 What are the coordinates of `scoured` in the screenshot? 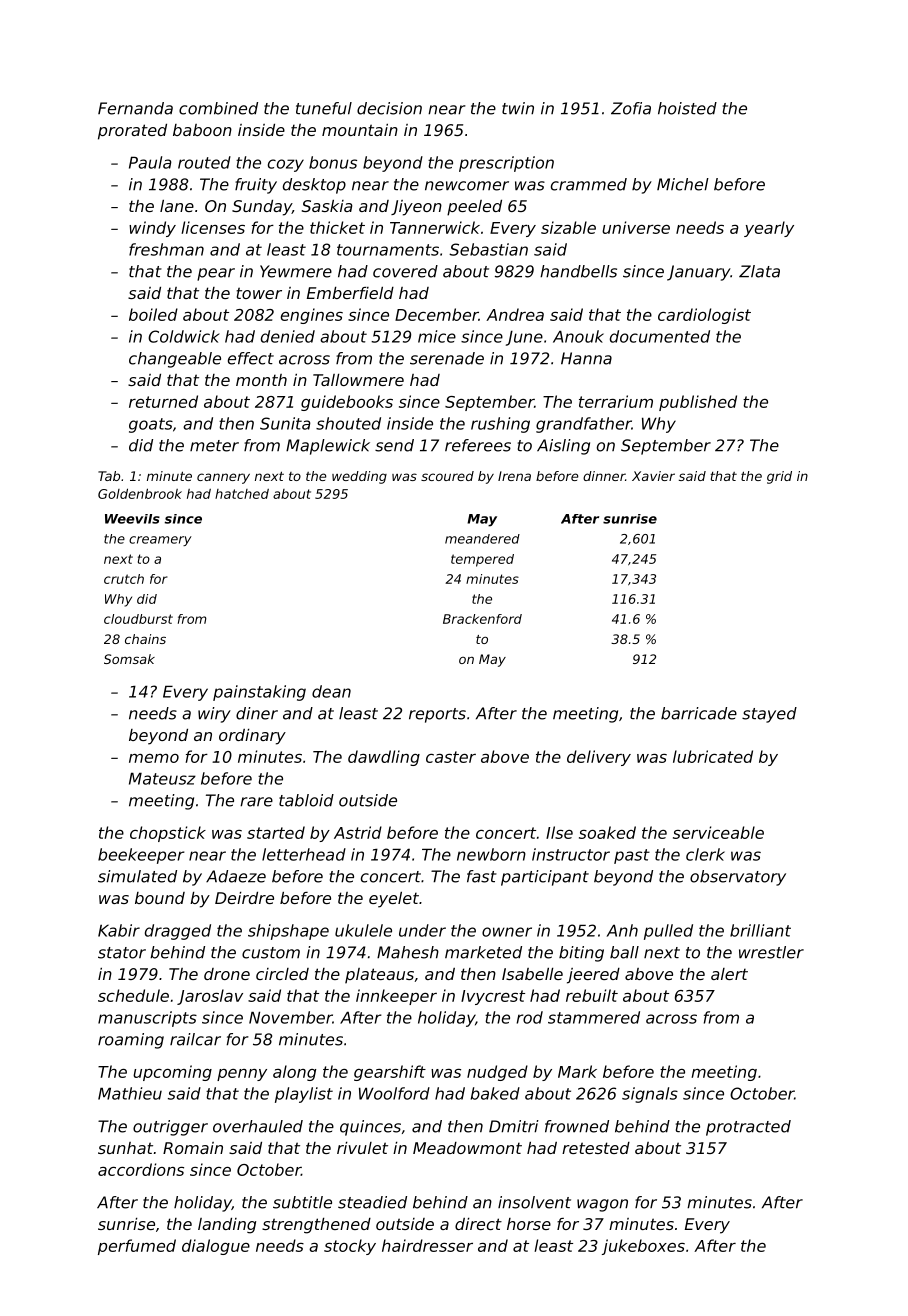 It's located at (447, 476).
